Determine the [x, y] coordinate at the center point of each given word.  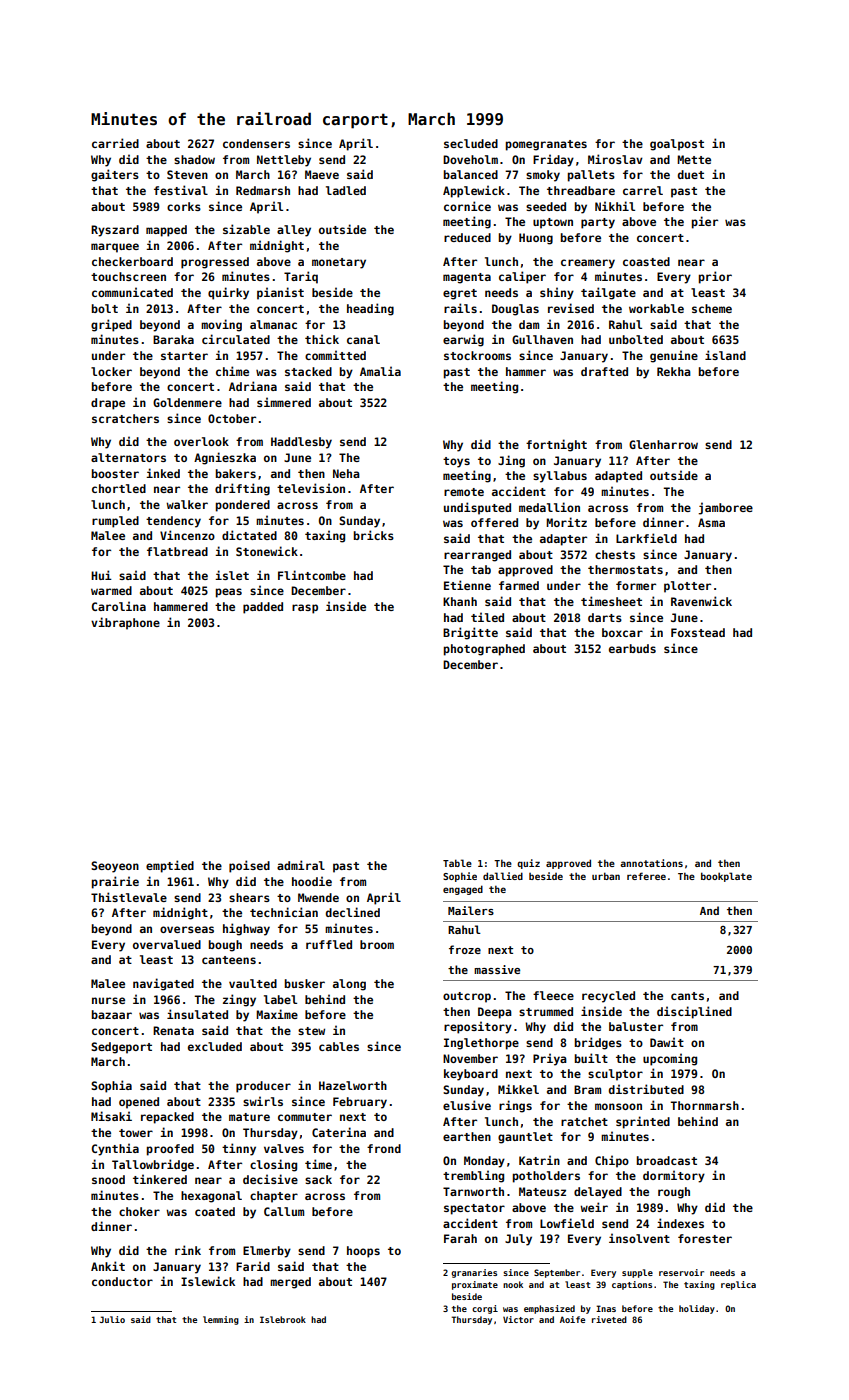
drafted [604, 371]
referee [646, 876]
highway [246, 929]
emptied [170, 866]
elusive [467, 1105]
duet [691, 174]
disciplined [694, 1012]
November [470, 1058]
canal [363, 339]
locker [111, 371]
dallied [503, 876]
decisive [270, 1179]
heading [370, 309]
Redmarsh [263, 190]
